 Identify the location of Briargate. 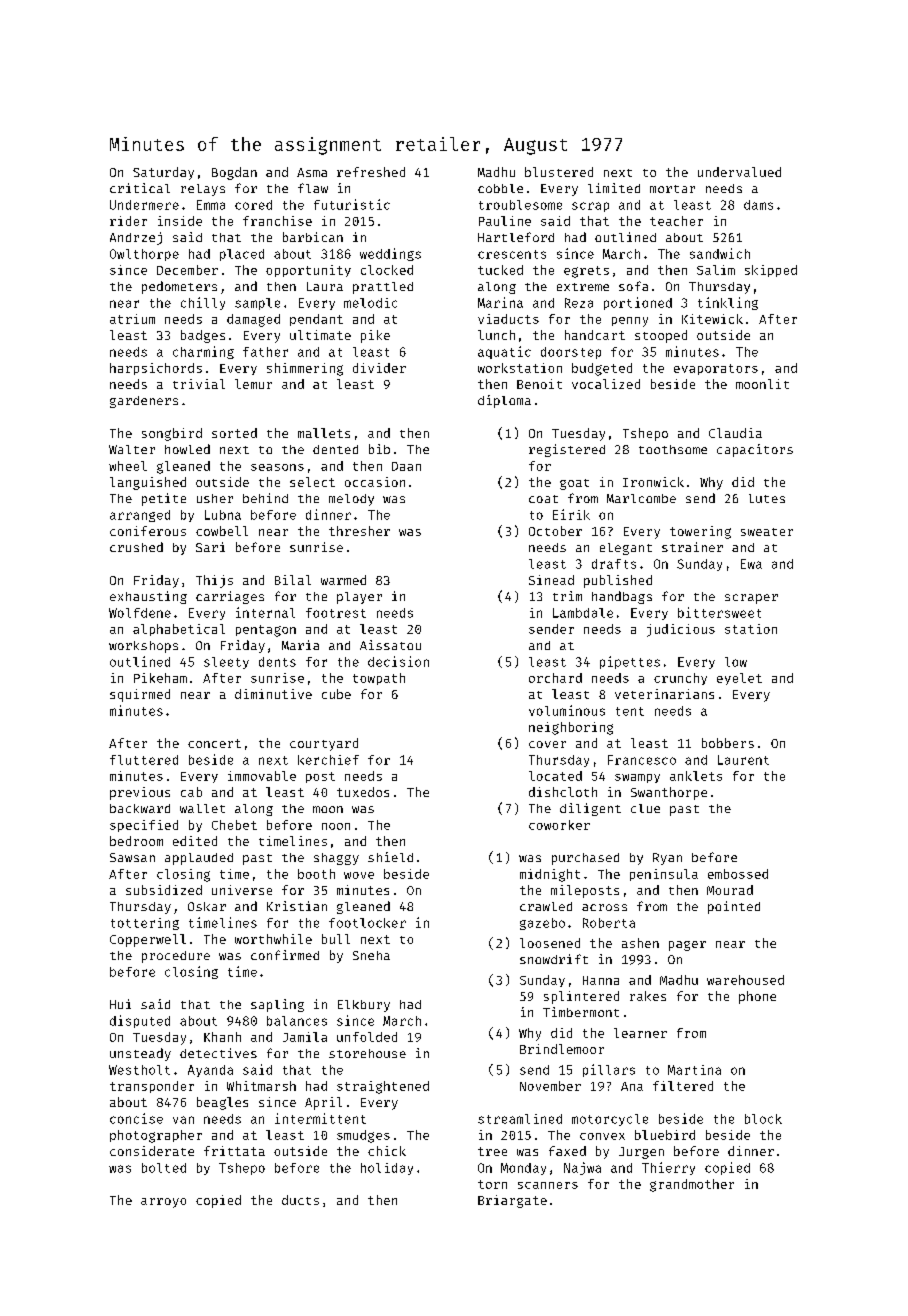
(512, 1201).
